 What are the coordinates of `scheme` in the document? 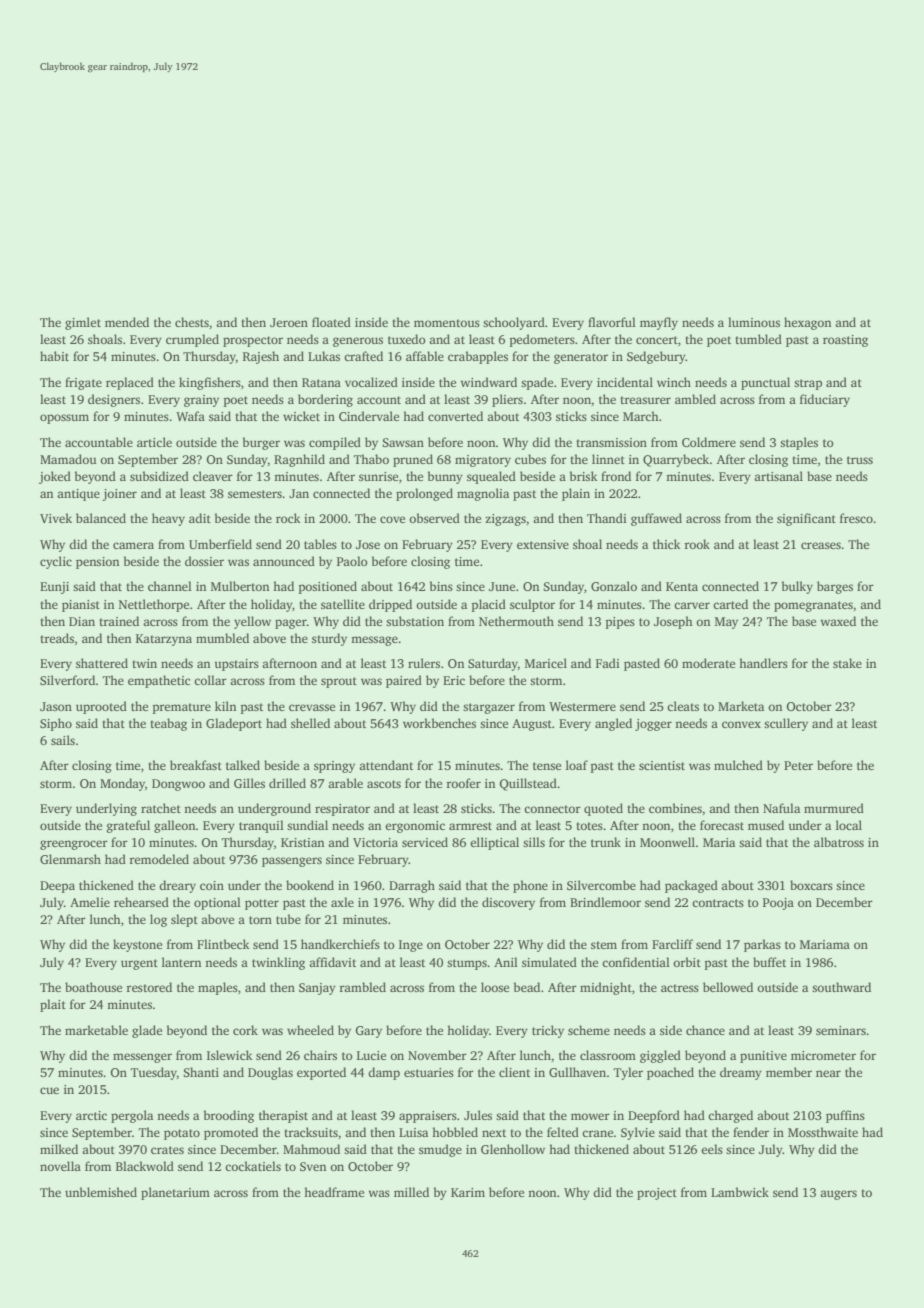 It's located at (589, 1030).
